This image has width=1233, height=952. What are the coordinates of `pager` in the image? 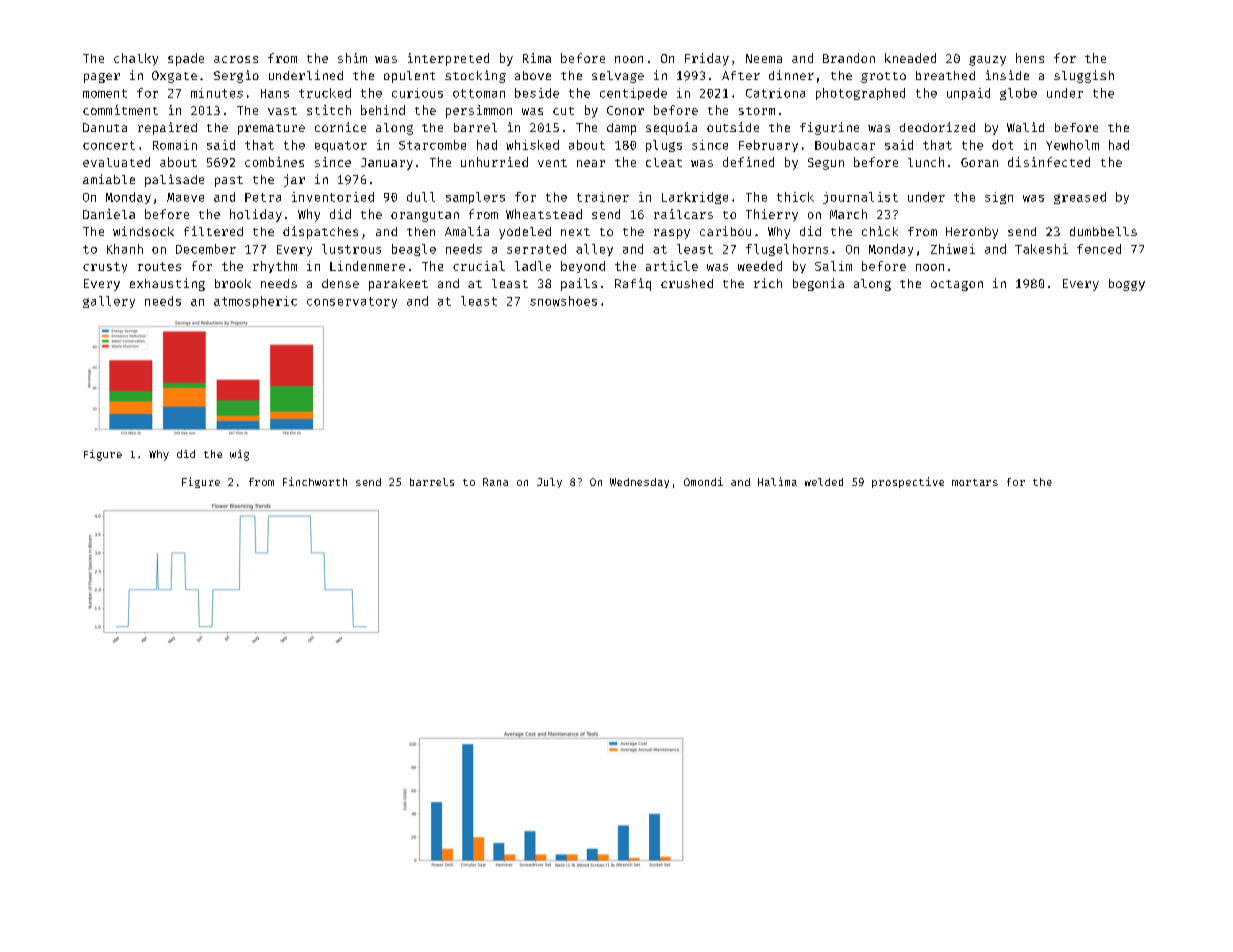 It's located at (102, 78).
